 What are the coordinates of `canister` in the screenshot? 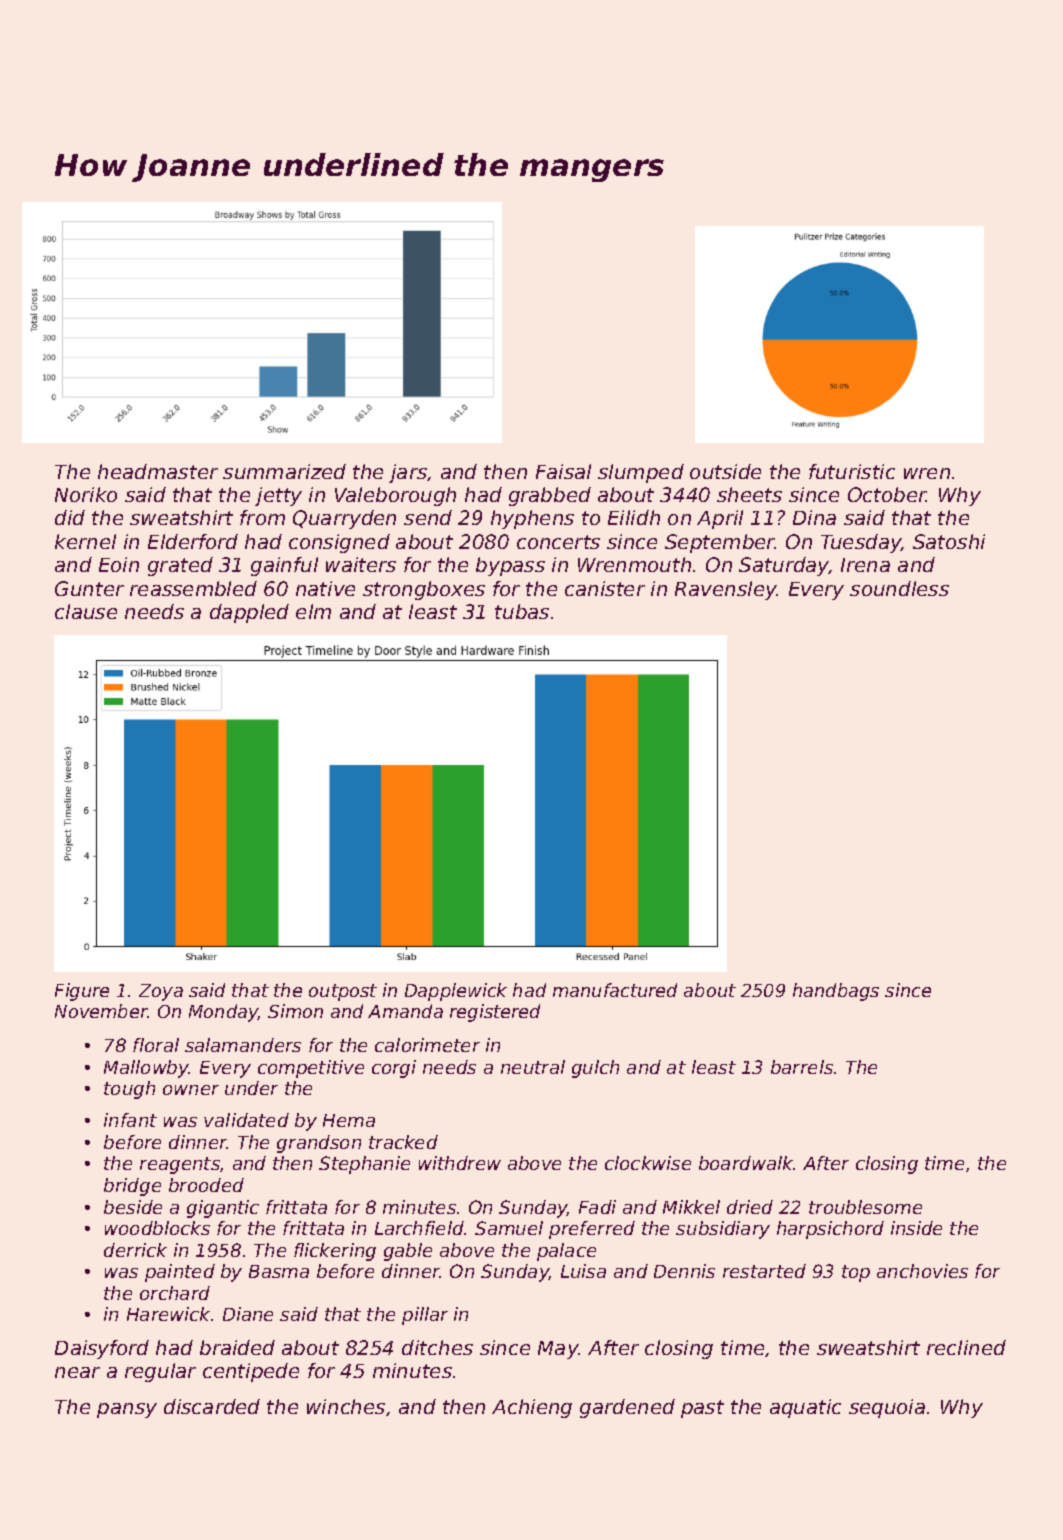 It's located at (605, 588).
